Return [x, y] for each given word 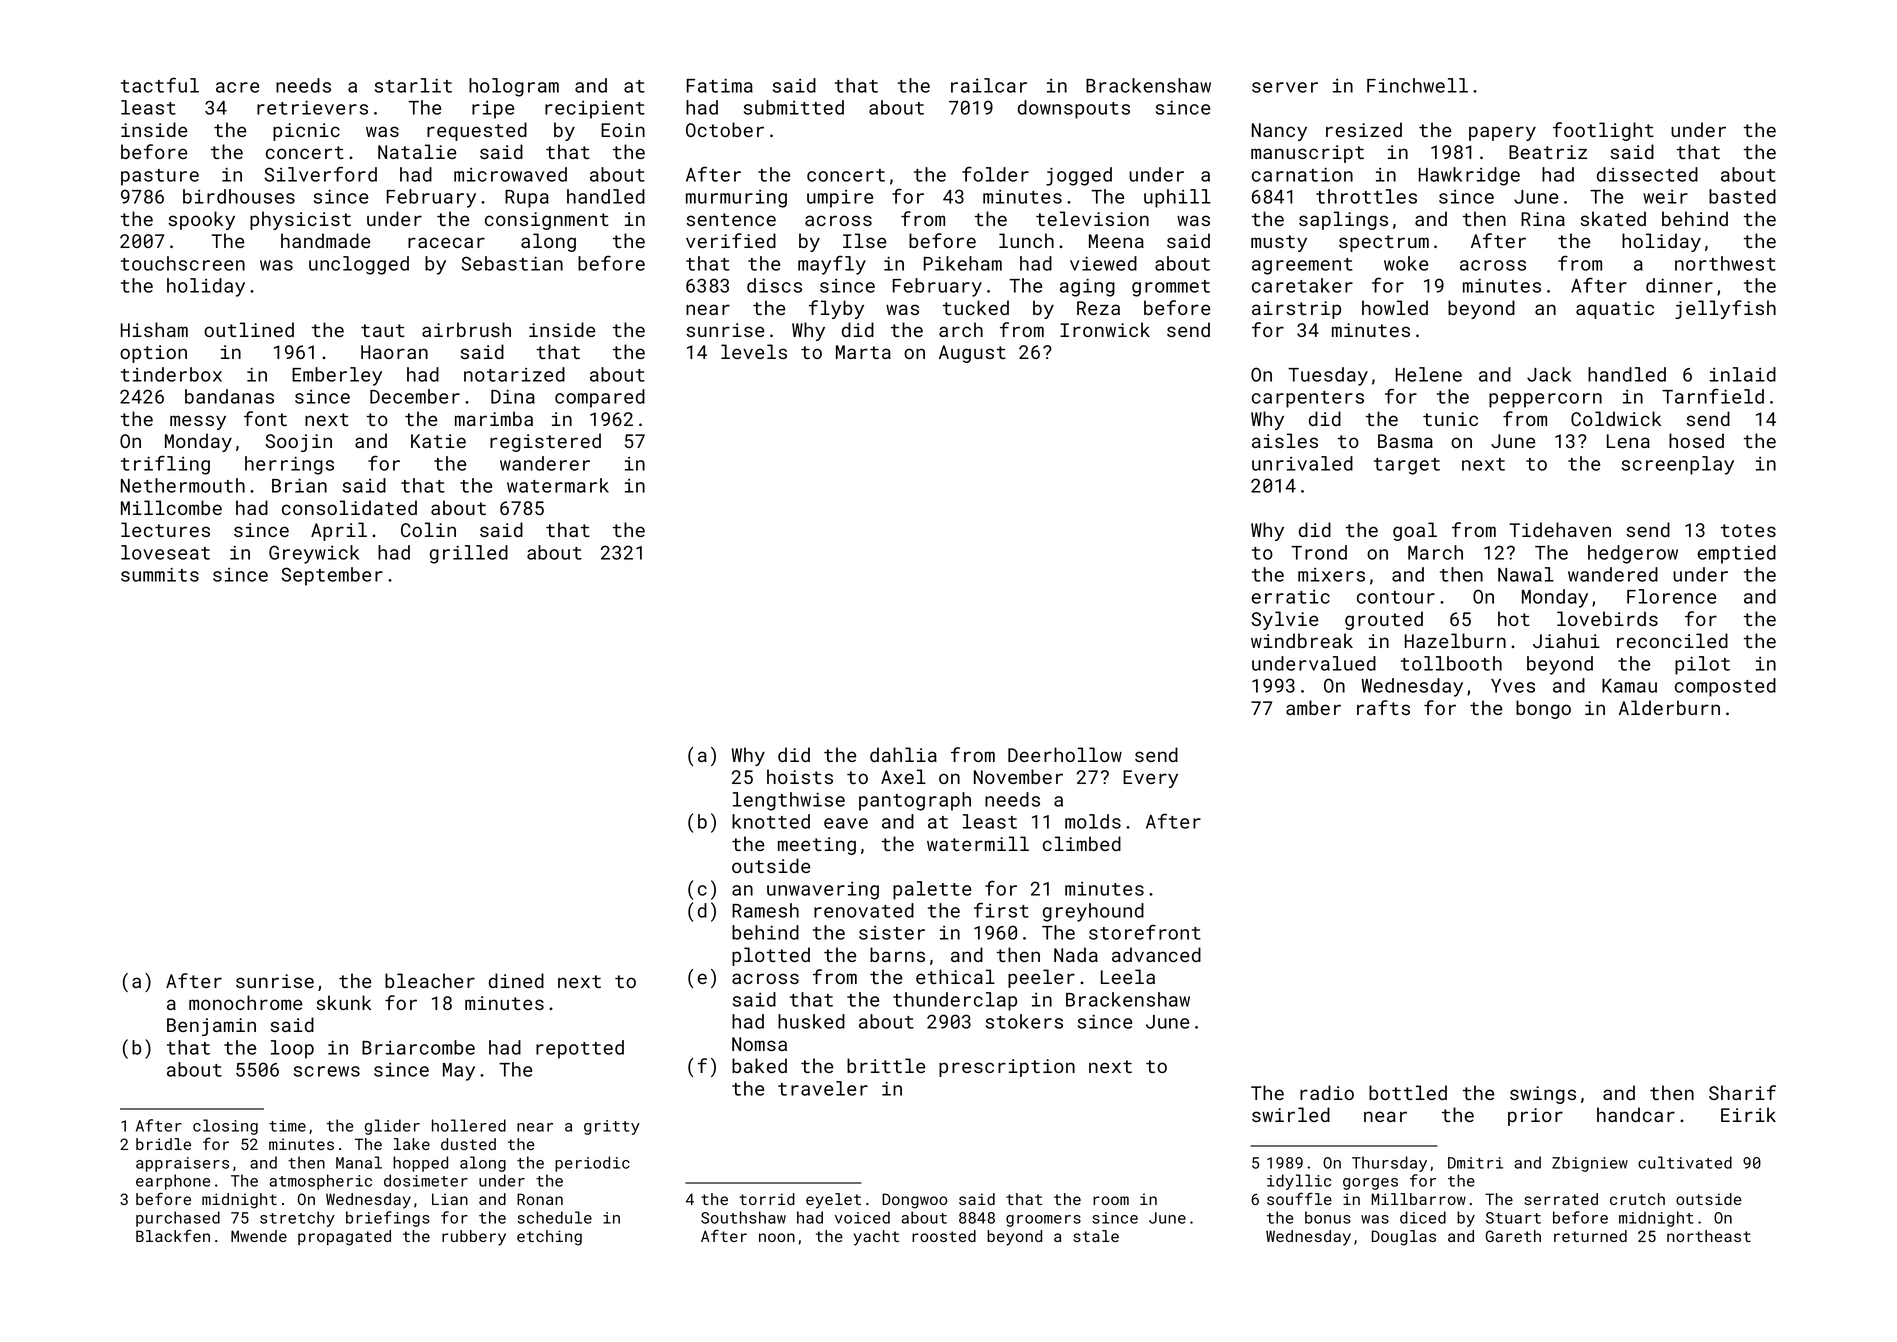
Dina [513, 396]
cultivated [1685, 1162]
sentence [731, 219]
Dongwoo [914, 1201]
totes [1748, 530]
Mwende [259, 1236]
